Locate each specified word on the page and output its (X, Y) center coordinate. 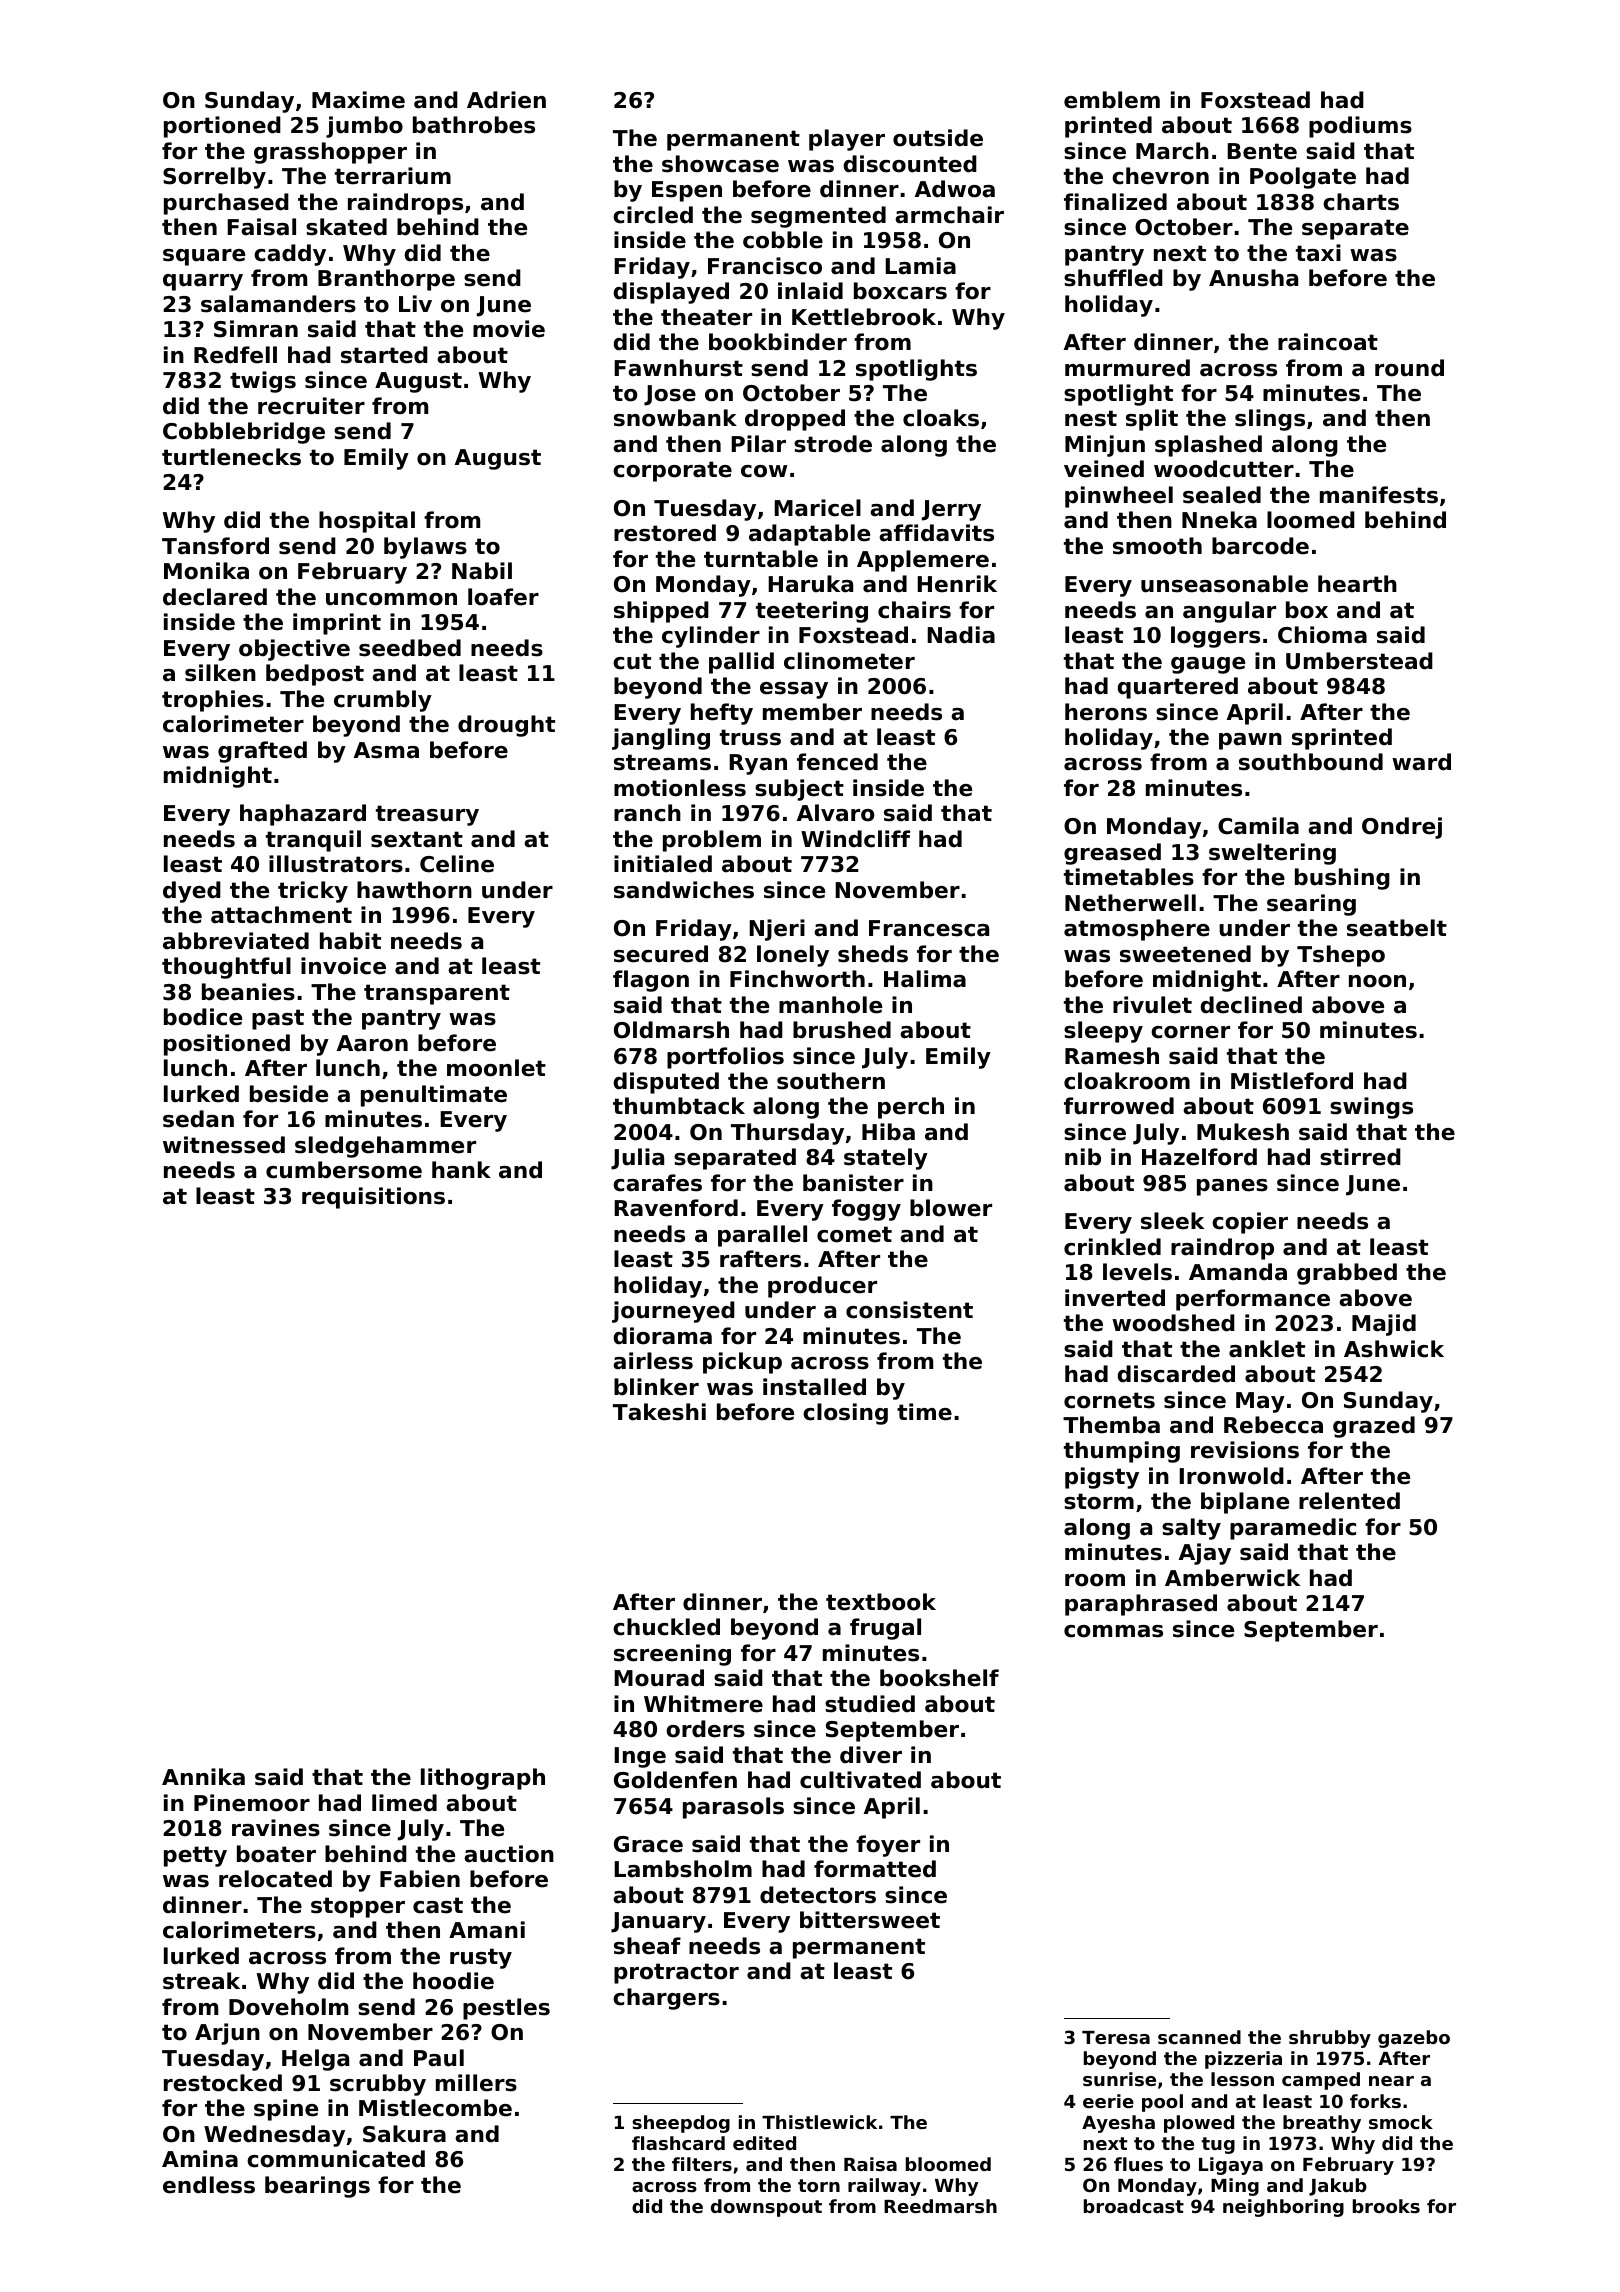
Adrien (506, 100)
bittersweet (870, 1920)
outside (938, 138)
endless (209, 2185)
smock (1401, 2122)
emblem (1112, 100)
